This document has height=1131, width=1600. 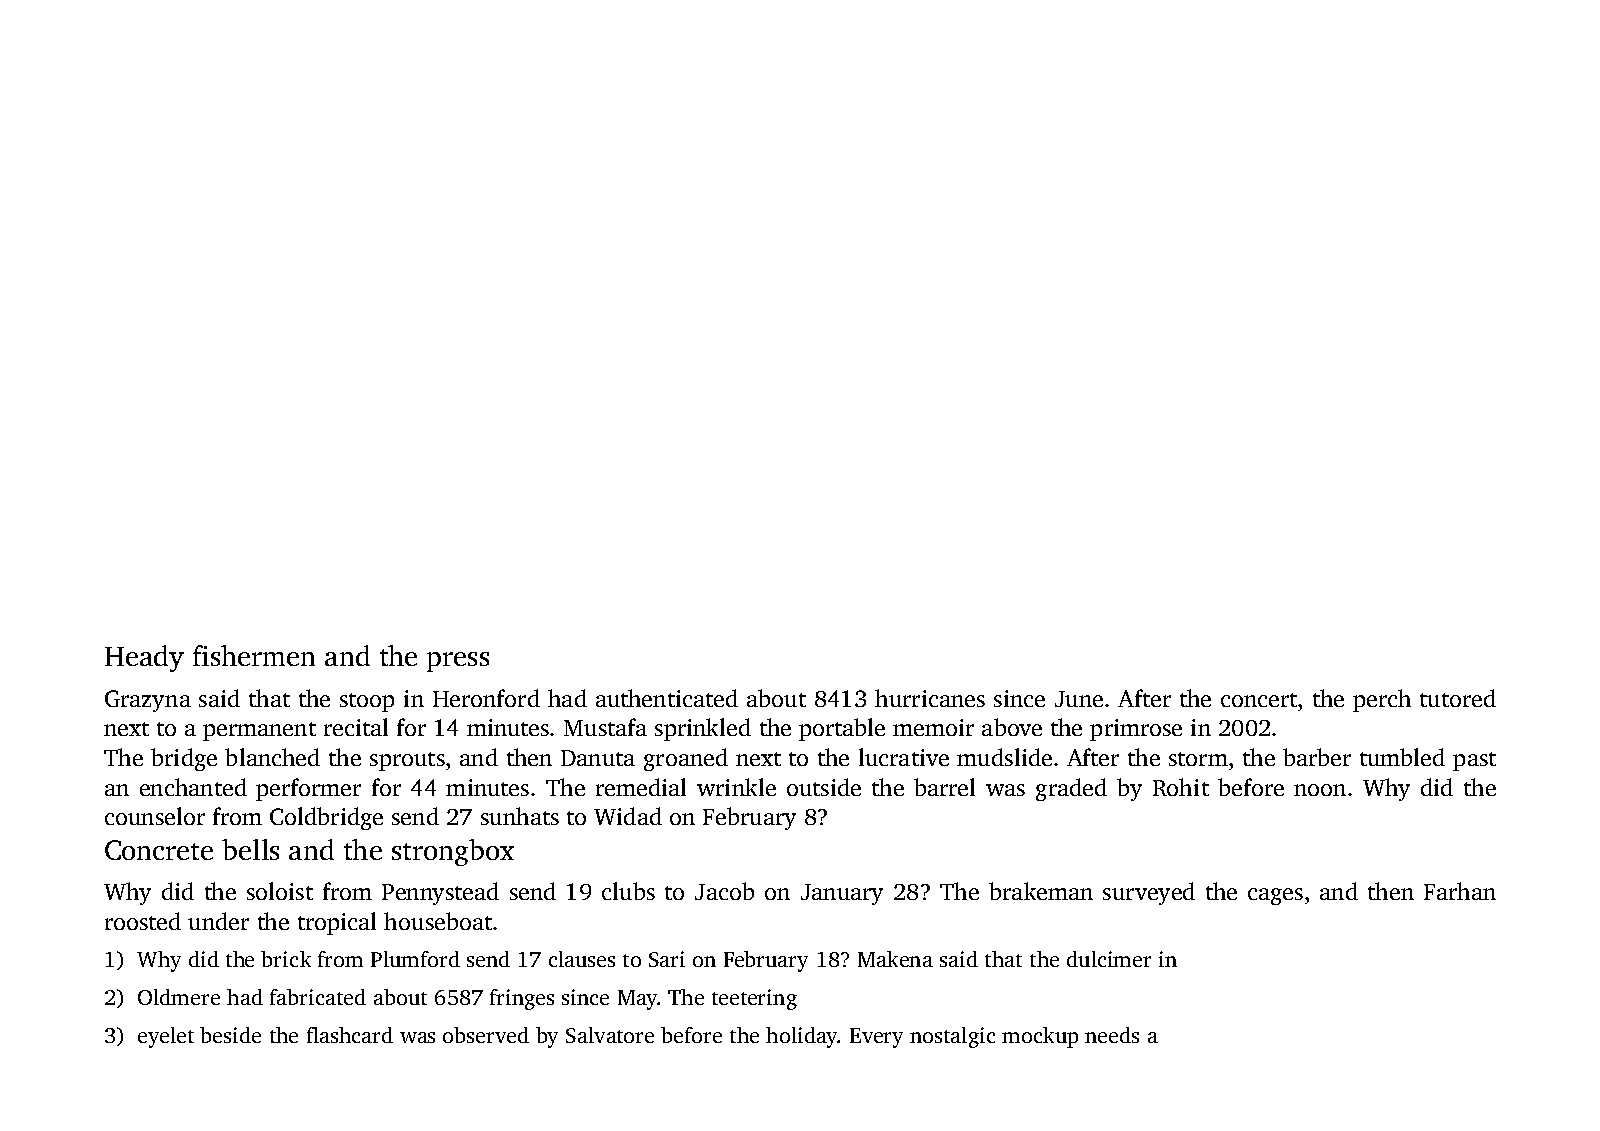 What do you see at coordinates (272, 757) in the document?
I see `blanched` at bounding box center [272, 757].
